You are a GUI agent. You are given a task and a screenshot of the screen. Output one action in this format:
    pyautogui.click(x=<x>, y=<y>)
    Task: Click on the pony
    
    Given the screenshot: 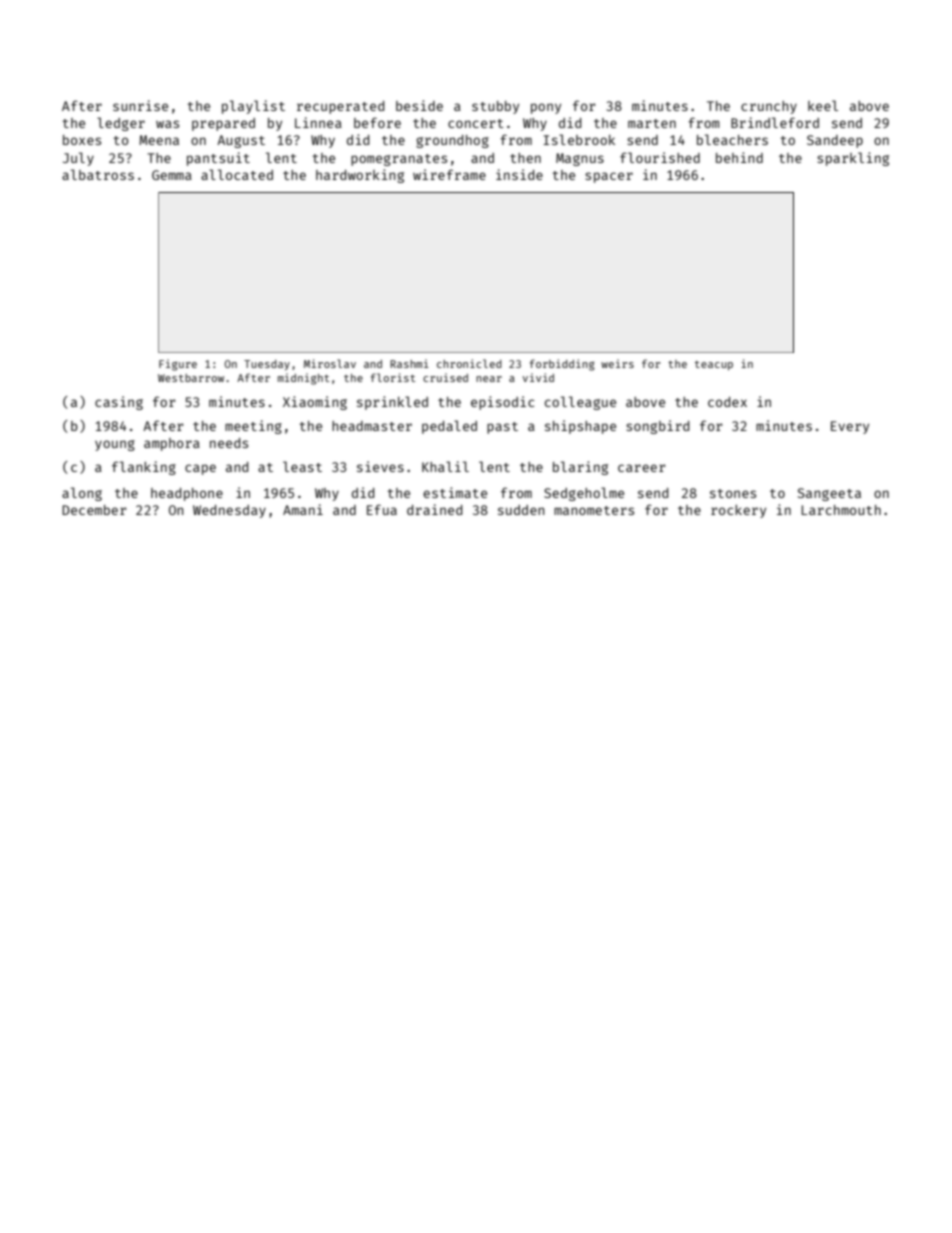 What is the action you would take?
    pyautogui.click(x=546, y=108)
